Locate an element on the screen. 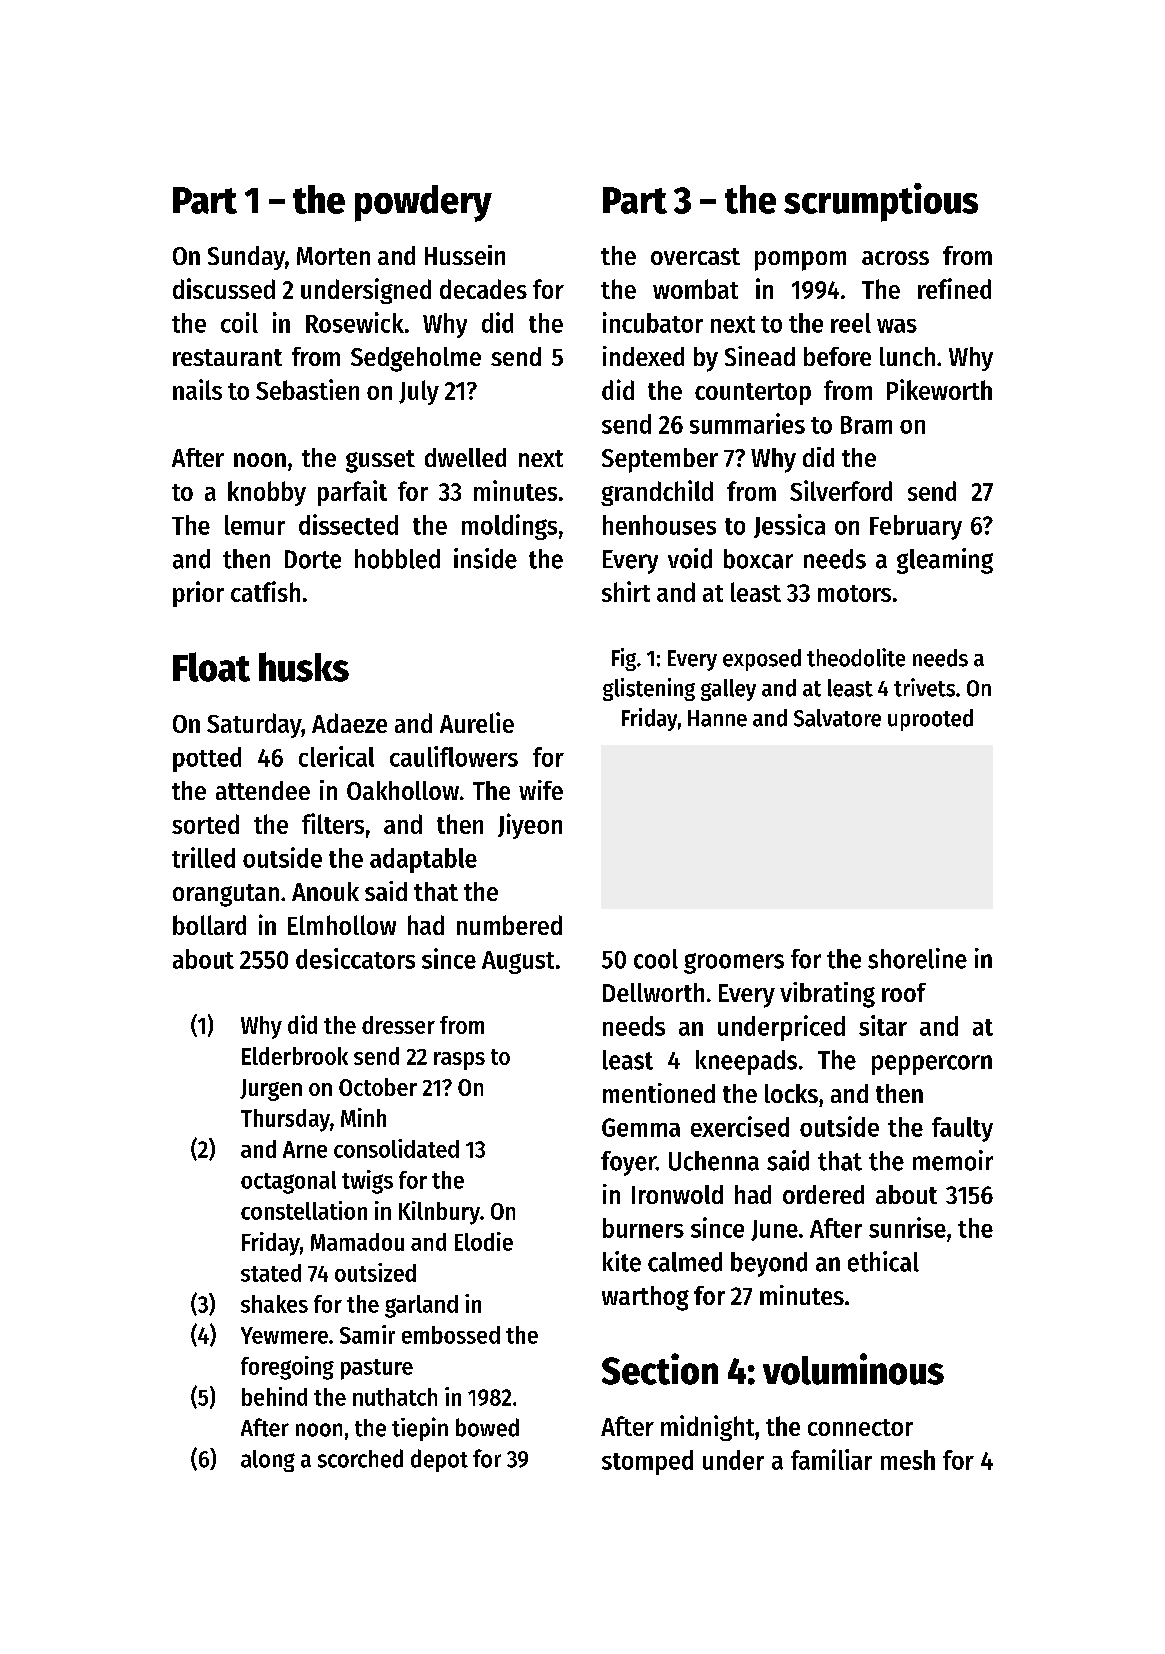 Image resolution: width=1165 pixels, height=1654 pixels. Salvatore is located at coordinates (837, 718).
